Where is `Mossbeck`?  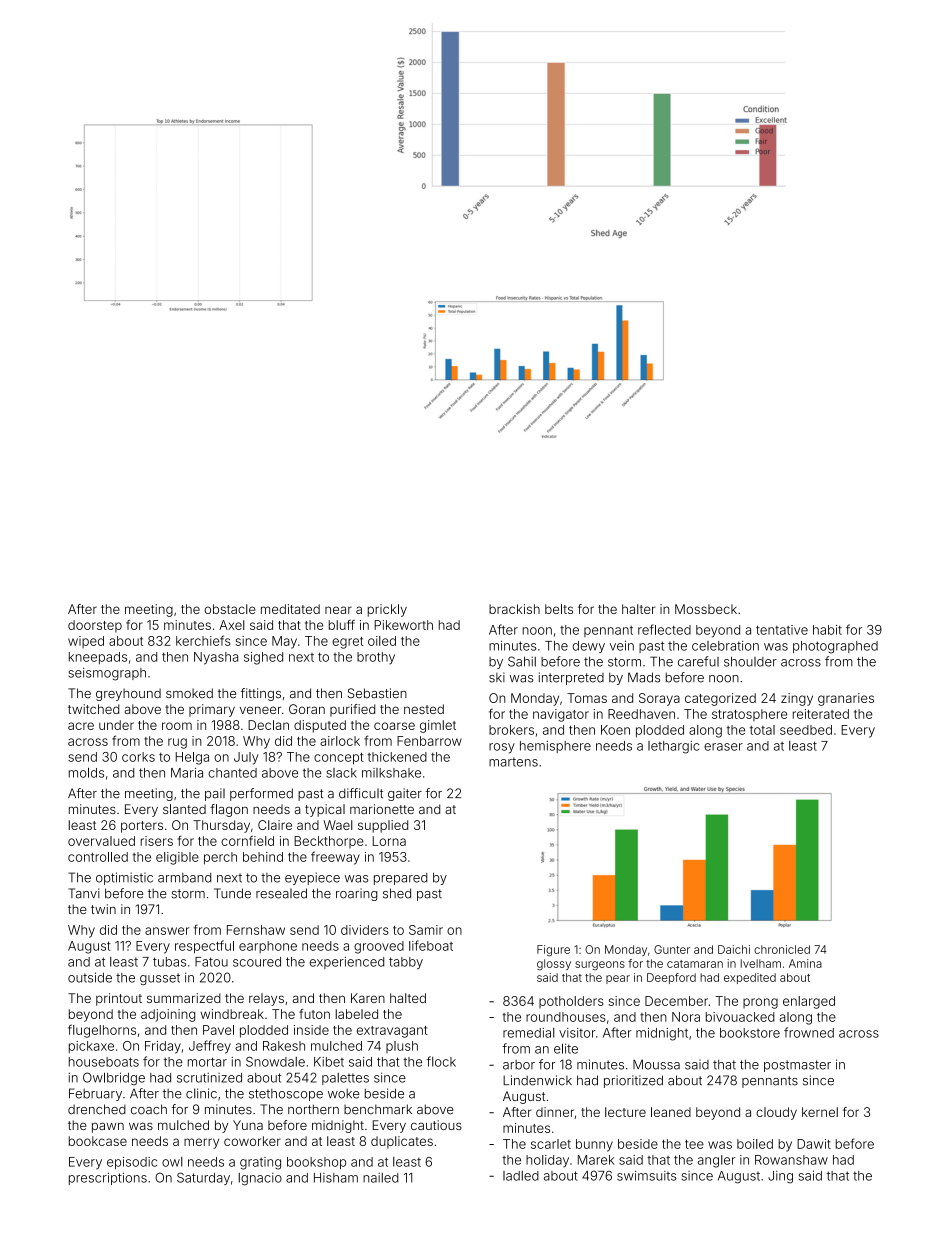 Mossbeck is located at coordinates (706, 609).
